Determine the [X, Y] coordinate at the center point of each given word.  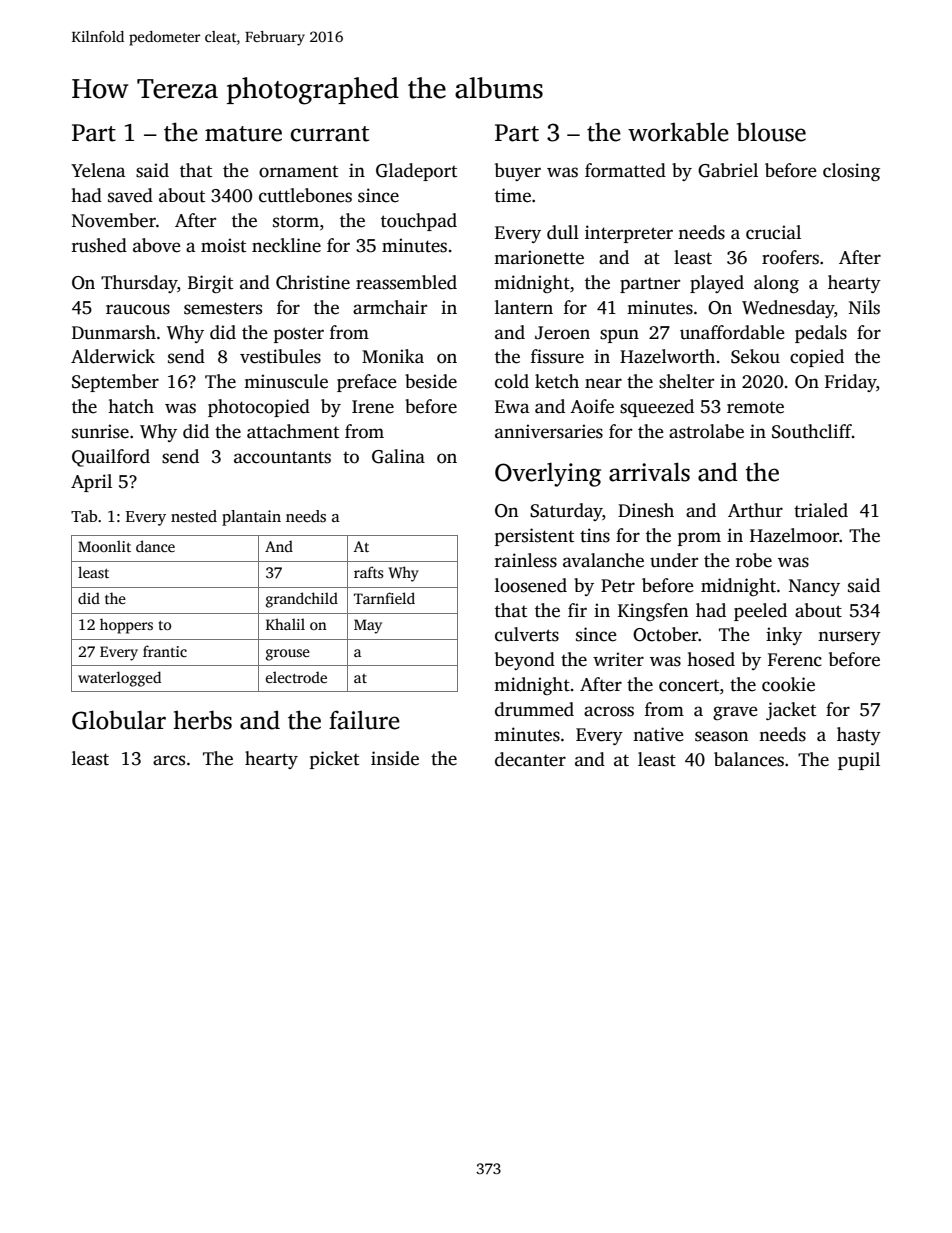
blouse [771, 132]
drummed [534, 709]
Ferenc [795, 660]
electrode [296, 677]
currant [330, 134]
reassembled [406, 282]
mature [243, 134]
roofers [790, 257]
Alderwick [113, 356]
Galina [398, 456]
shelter [686, 381]
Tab [84, 516]
